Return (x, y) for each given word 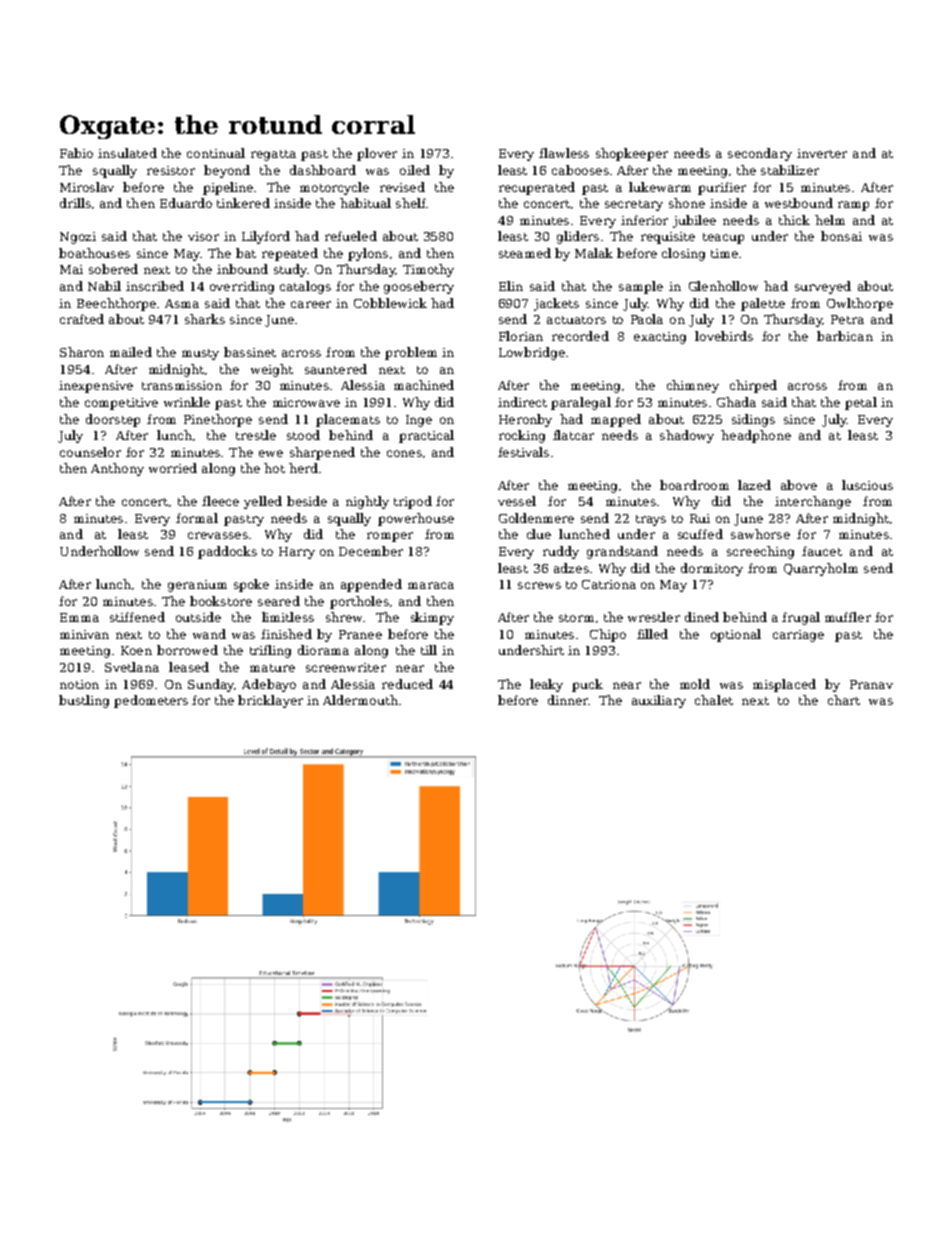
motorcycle (334, 188)
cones (404, 453)
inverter (822, 153)
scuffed (700, 534)
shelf (411, 203)
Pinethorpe (218, 420)
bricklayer (270, 701)
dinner (568, 700)
